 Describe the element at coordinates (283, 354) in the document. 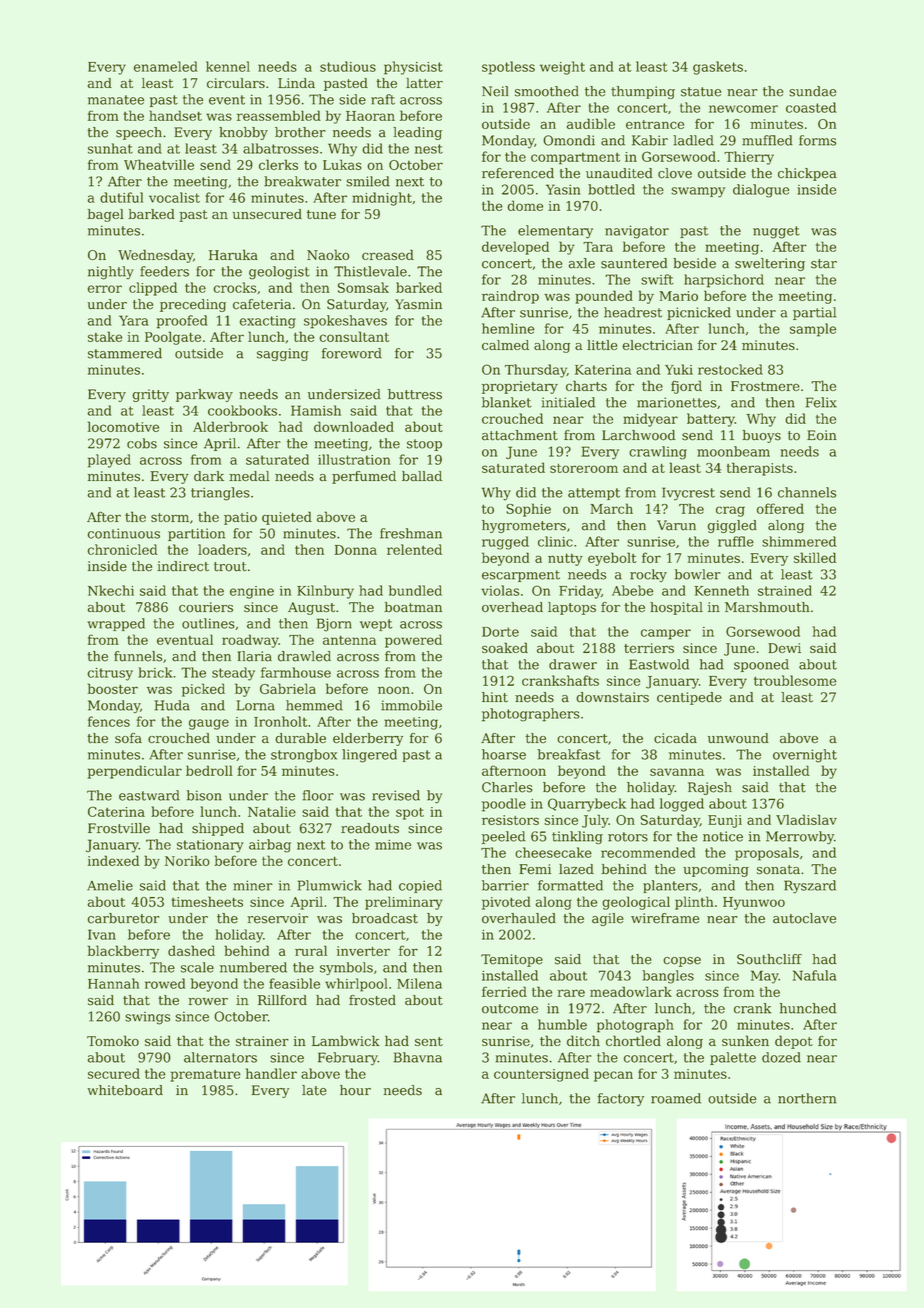

I see `sagging` at that location.
